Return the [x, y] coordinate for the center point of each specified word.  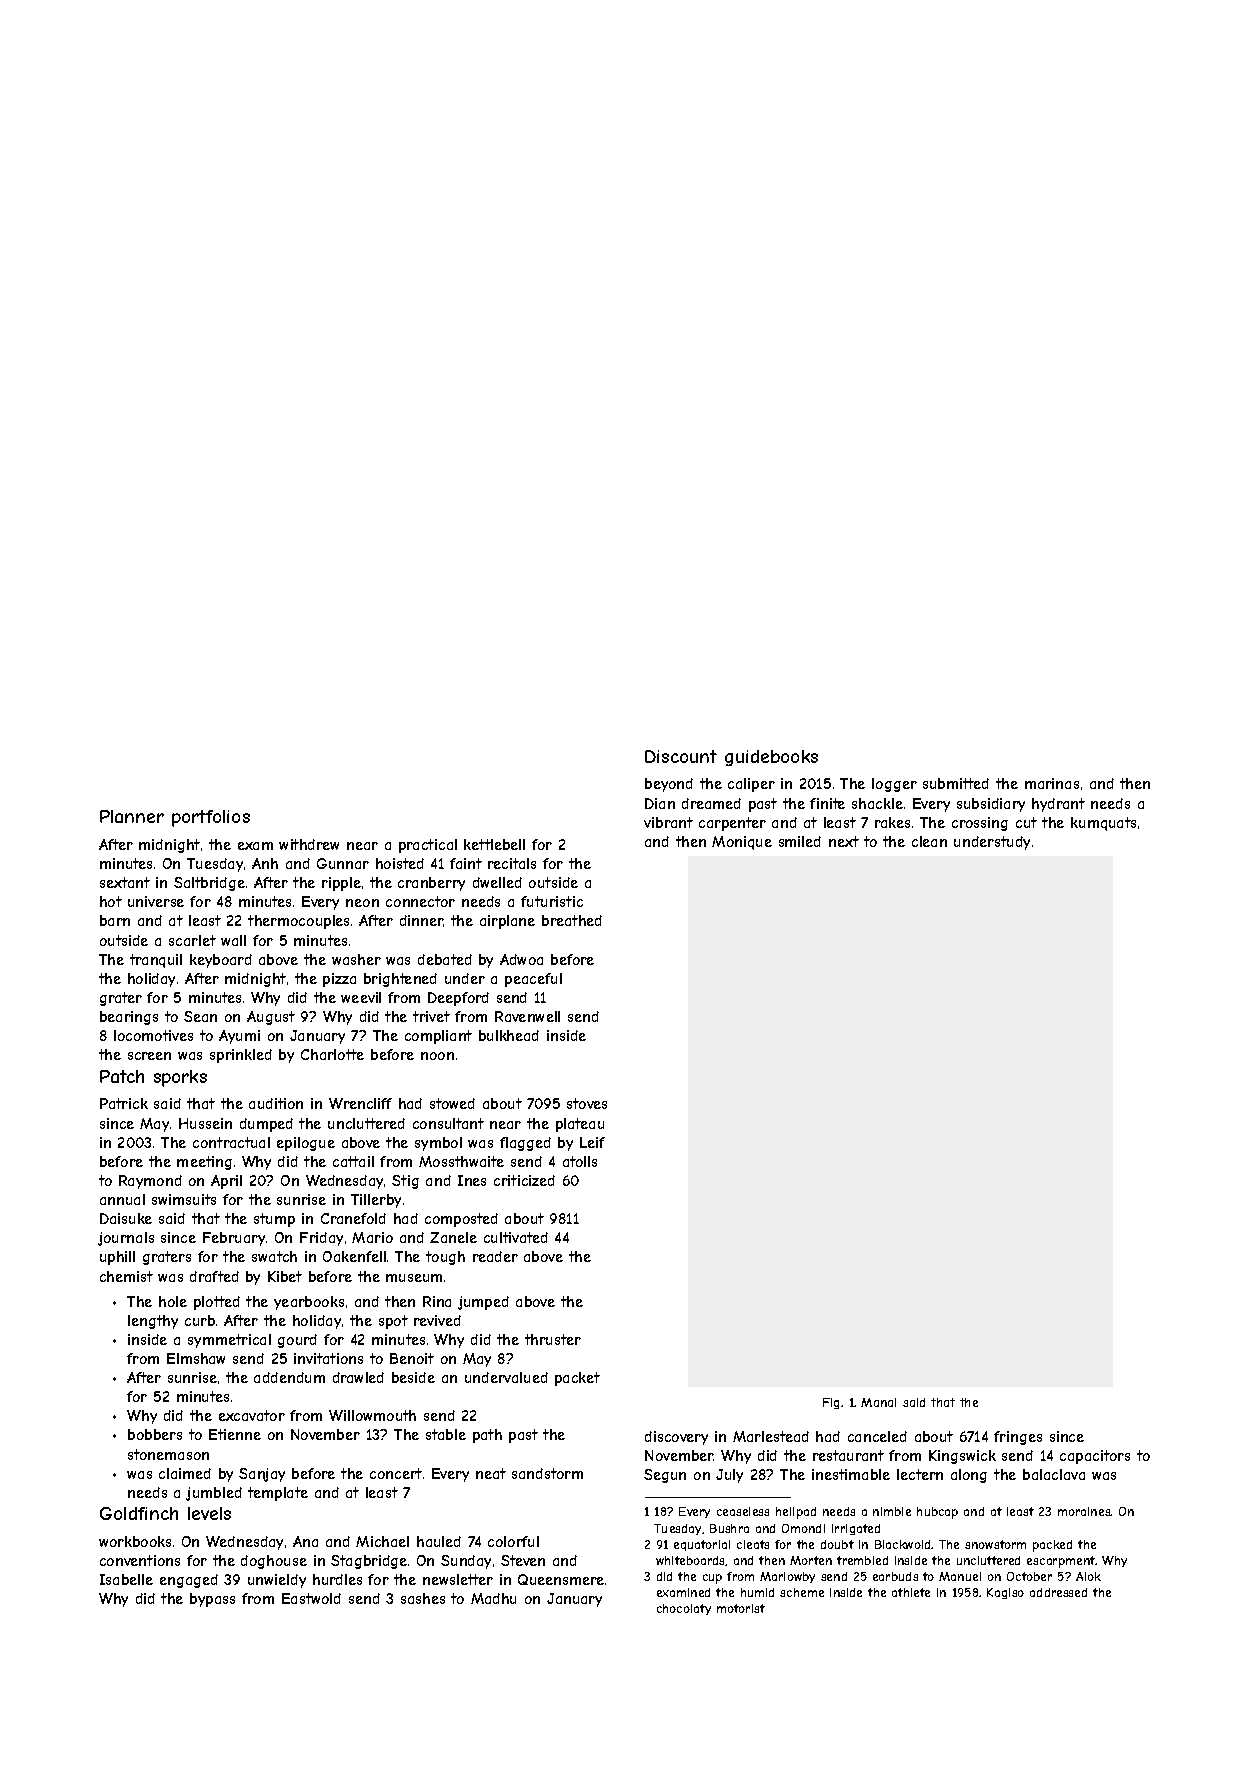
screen [149, 1056]
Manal [878, 1402]
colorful [513, 1541]
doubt [837, 1544]
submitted [956, 783]
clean [929, 841]
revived [437, 1320]
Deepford [458, 999]
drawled [358, 1377]
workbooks [135, 1541]
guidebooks [771, 758]
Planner [132, 816]
